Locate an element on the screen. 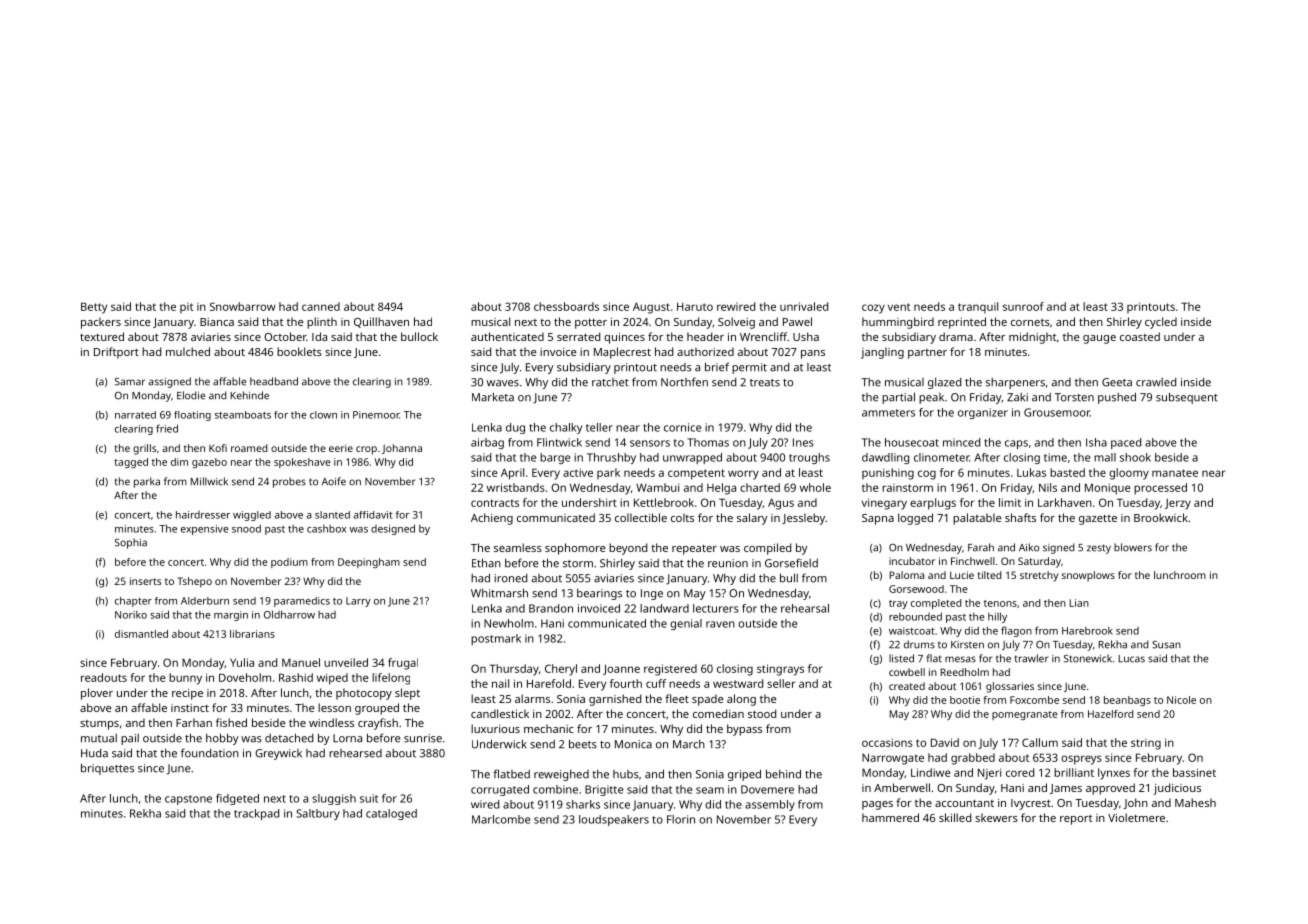  stood is located at coordinates (762, 713).
